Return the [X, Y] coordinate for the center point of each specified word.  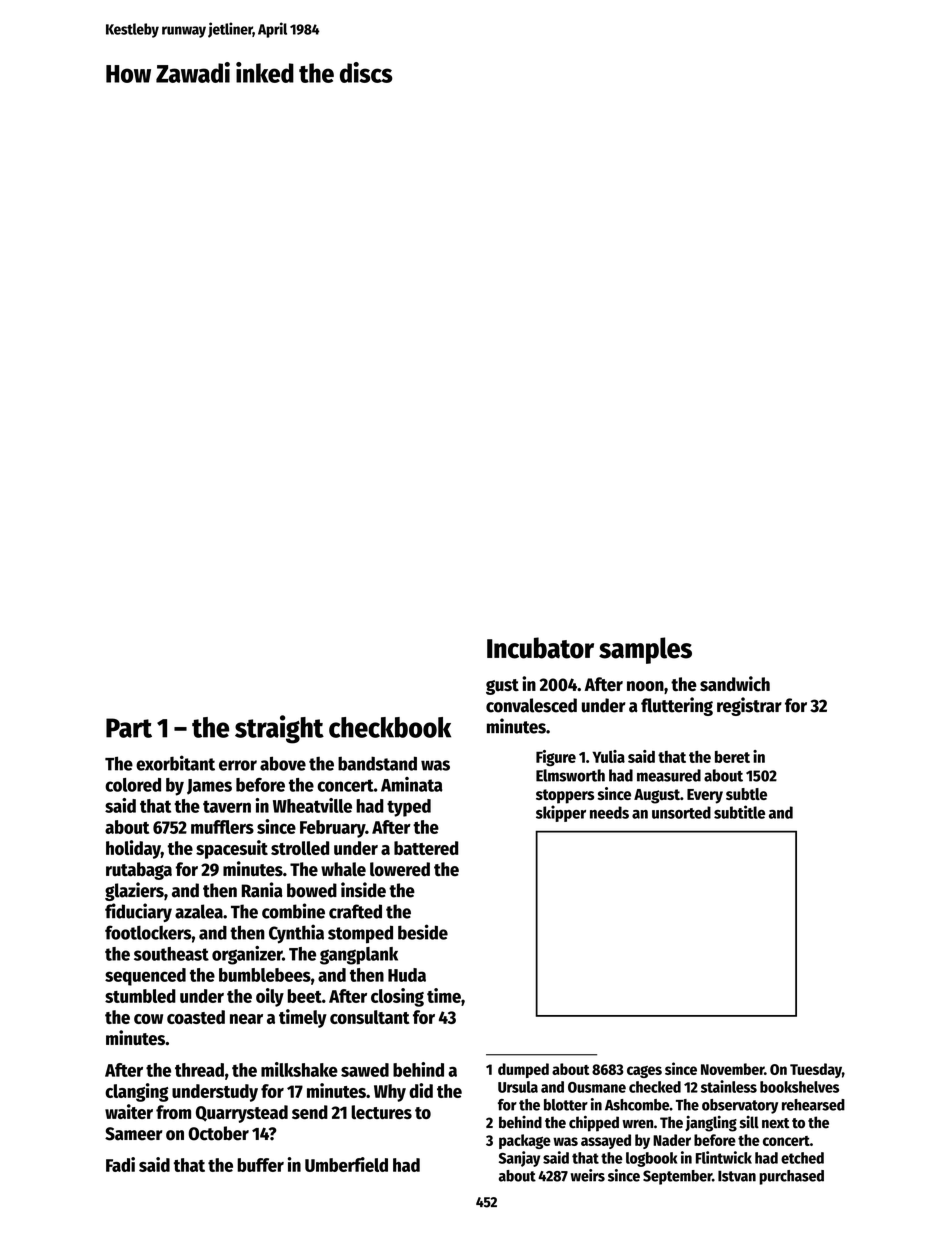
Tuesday [816, 1070]
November [732, 1069]
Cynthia [296, 934]
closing [397, 997]
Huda [407, 975]
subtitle [739, 812]
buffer [260, 1165]
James [209, 787]
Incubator [540, 648]
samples [645, 650]
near [246, 1019]
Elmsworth [570, 775]
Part [129, 728]
